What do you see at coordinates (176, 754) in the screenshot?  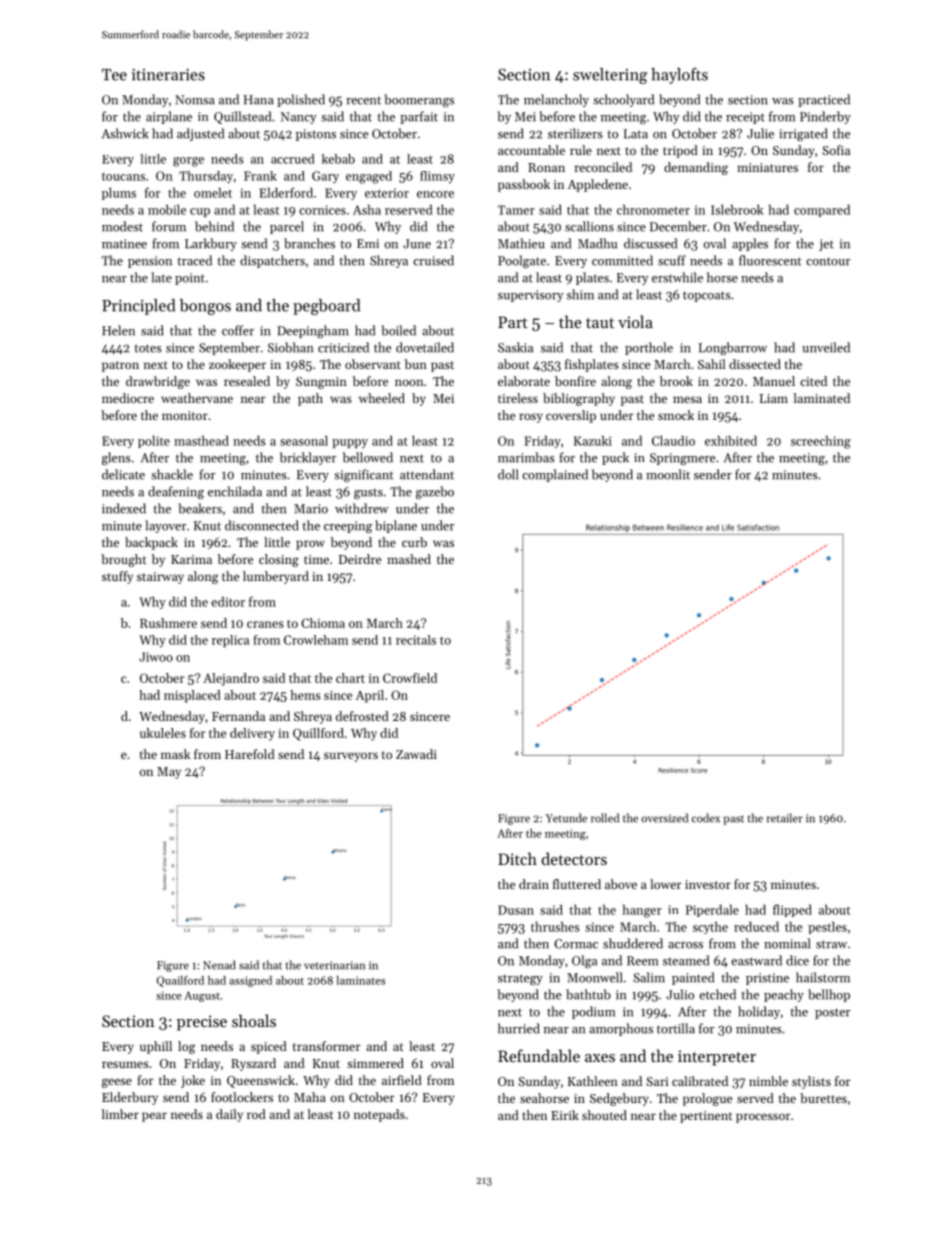 I see `mask` at bounding box center [176, 754].
